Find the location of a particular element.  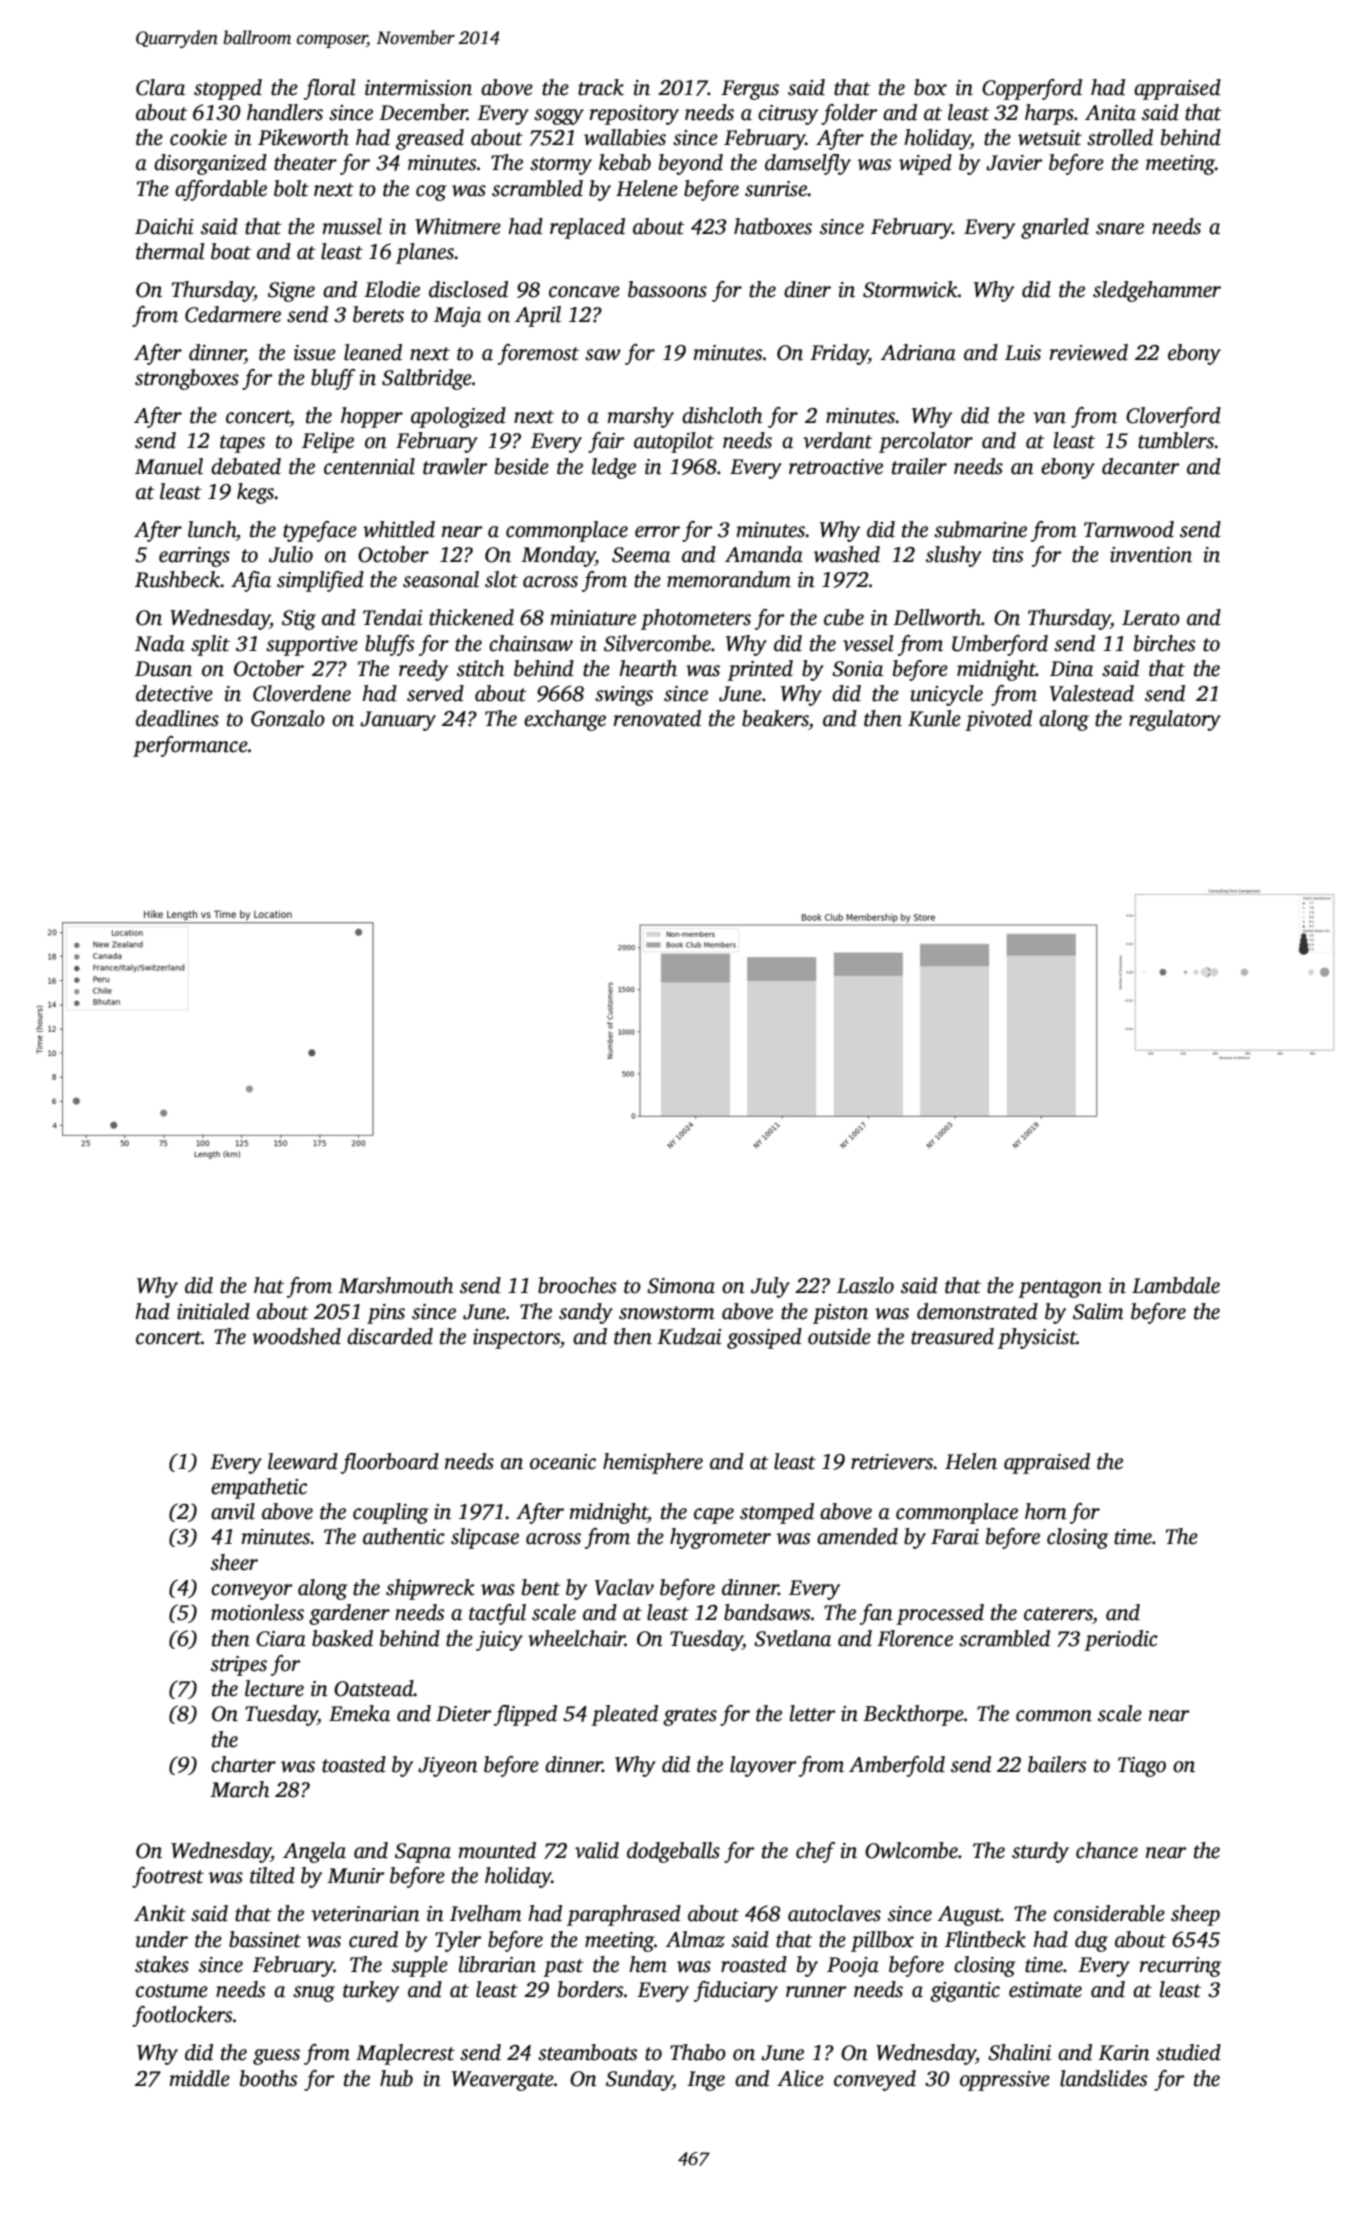

performance is located at coordinates (190, 746).
